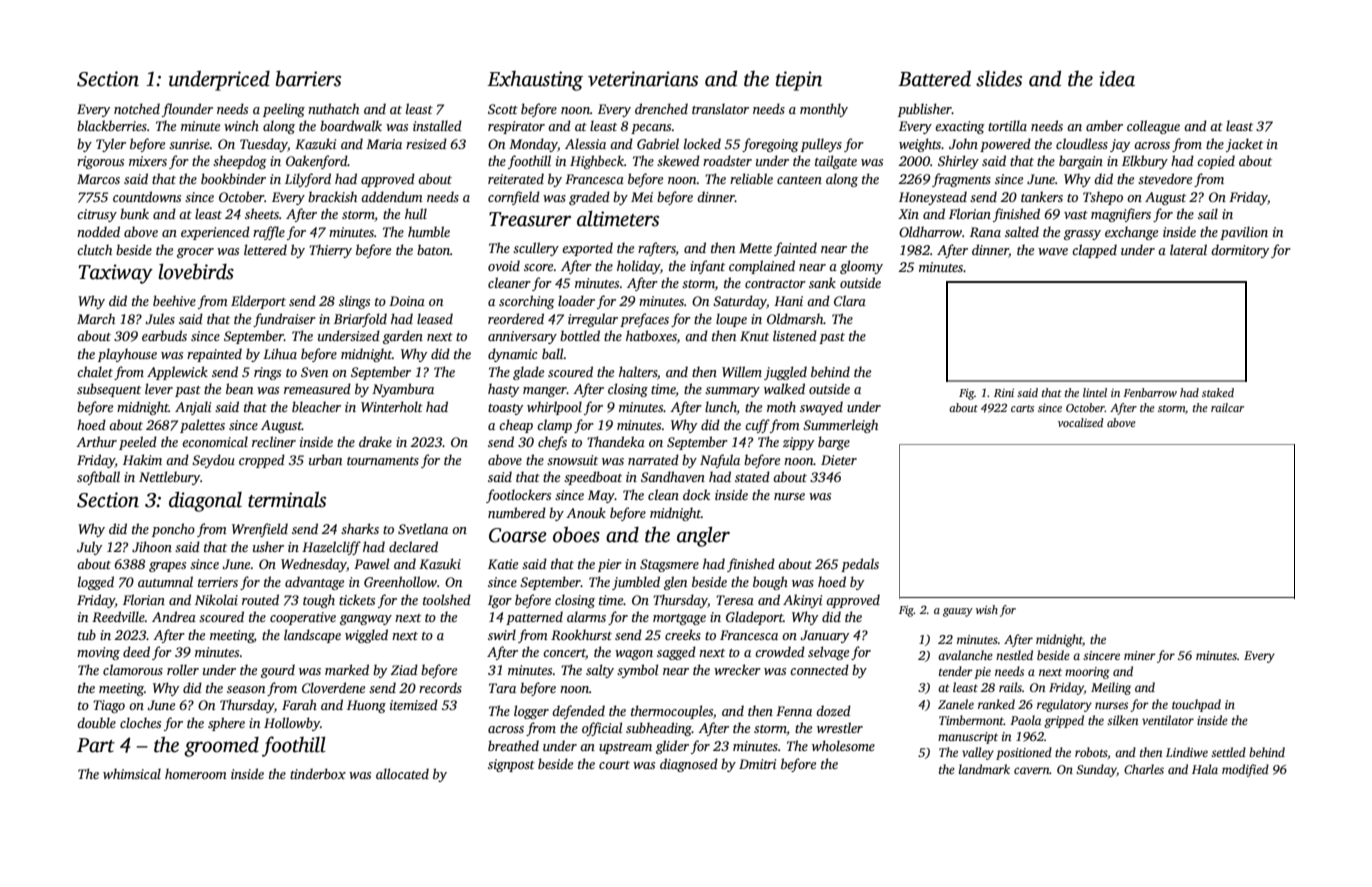 The image size is (1372, 887). I want to click on idea, so click(1117, 78).
